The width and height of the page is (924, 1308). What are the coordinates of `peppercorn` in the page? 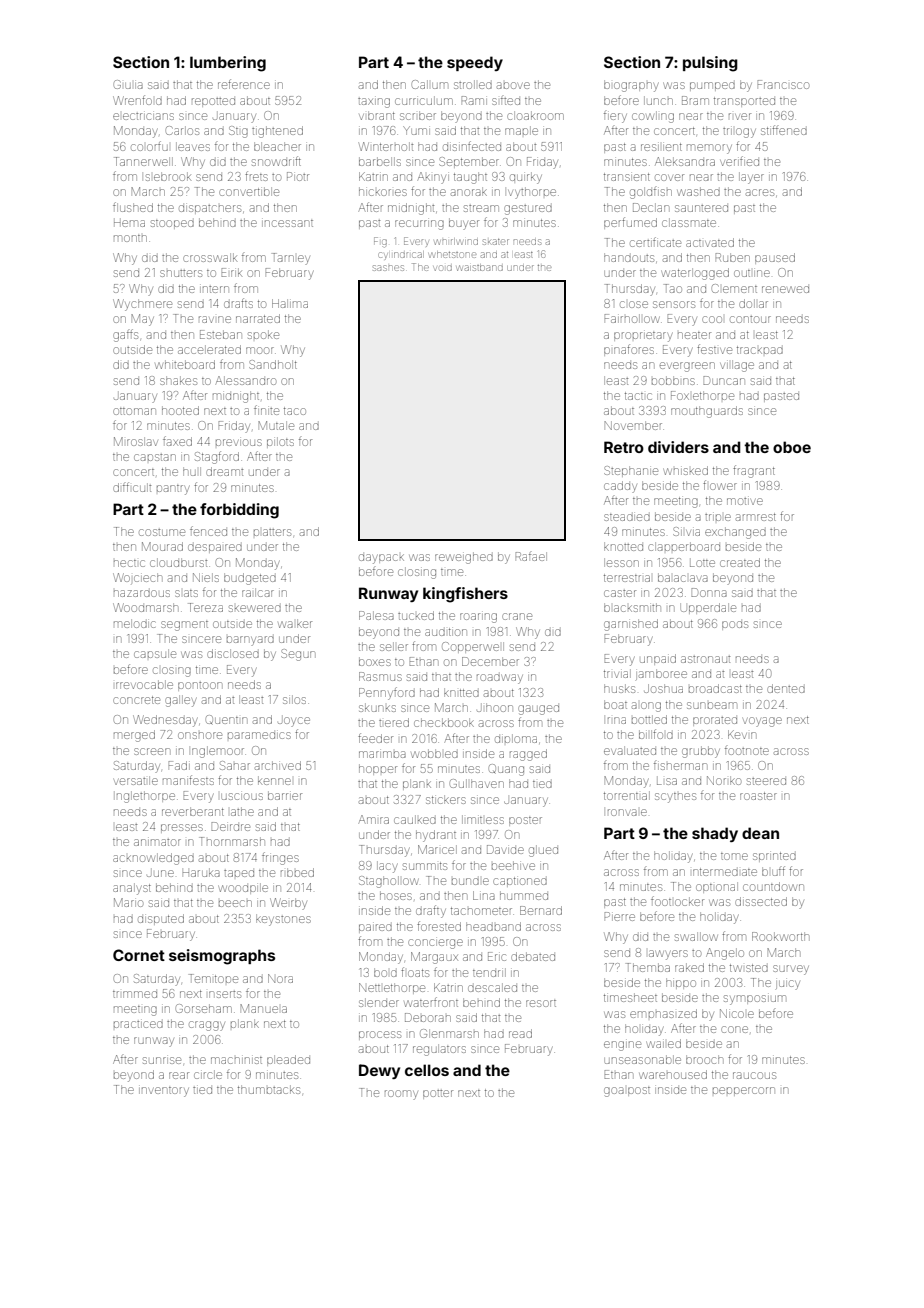 It's located at (744, 1091).
